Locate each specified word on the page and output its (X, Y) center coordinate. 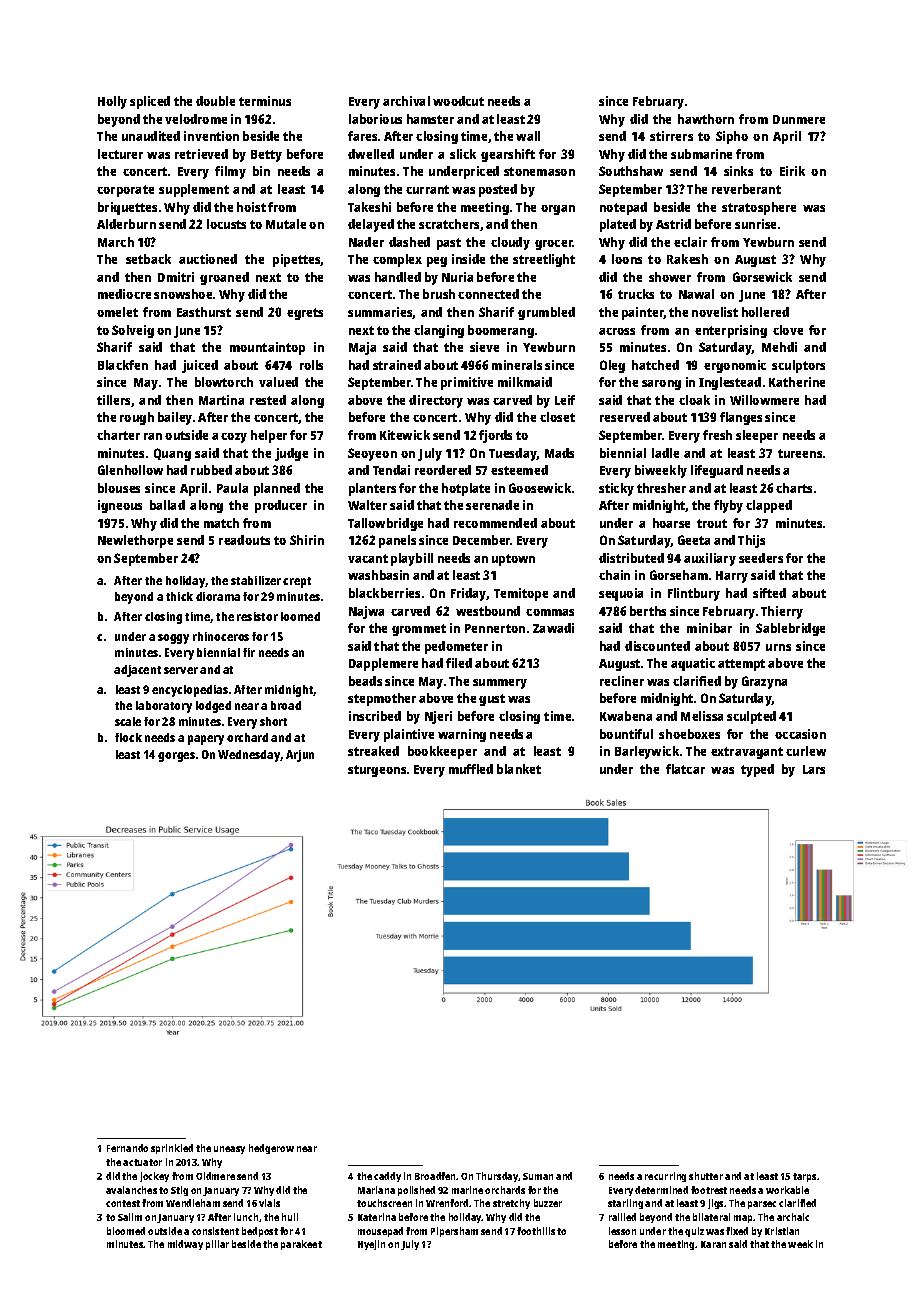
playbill (412, 559)
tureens (800, 453)
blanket (519, 769)
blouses (119, 488)
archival (406, 101)
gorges (176, 757)
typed (757, 770)
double (215, 101)
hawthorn (706, 119)
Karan (713, 1244)
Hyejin (371, 1245)
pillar (217, 1245)
